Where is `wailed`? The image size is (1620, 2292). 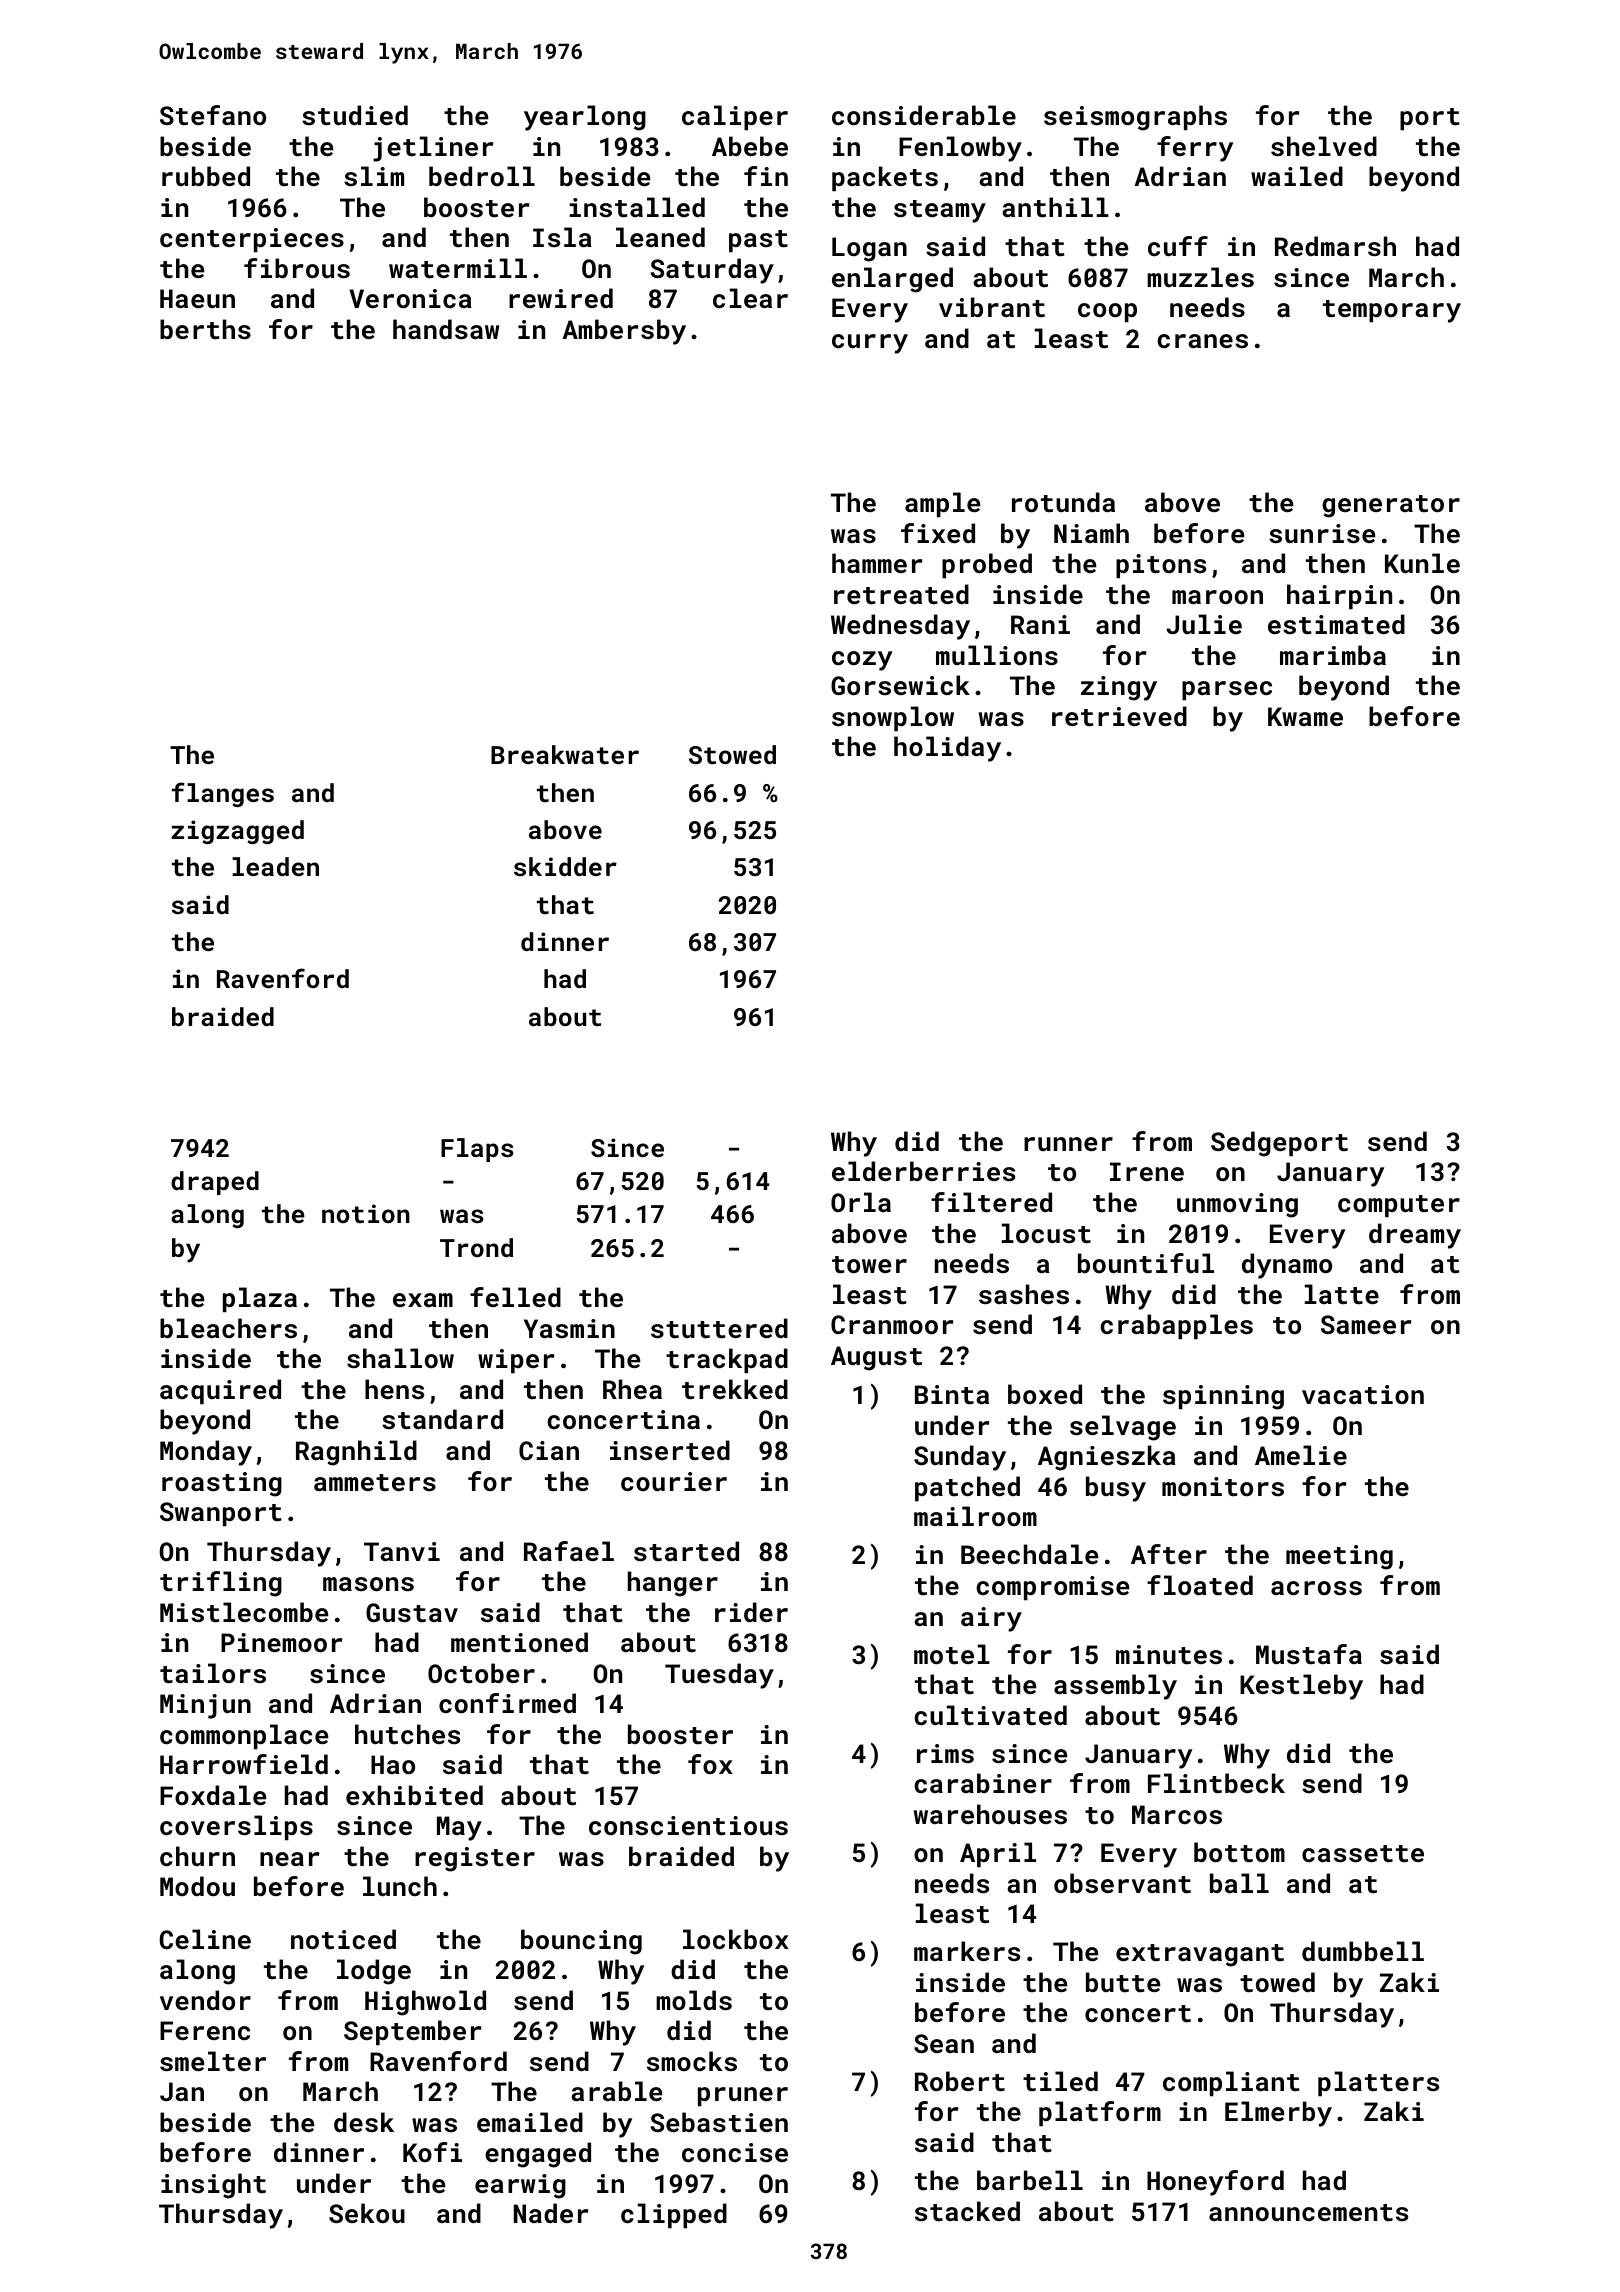 wailed is located at coordinates (1297, 176).
